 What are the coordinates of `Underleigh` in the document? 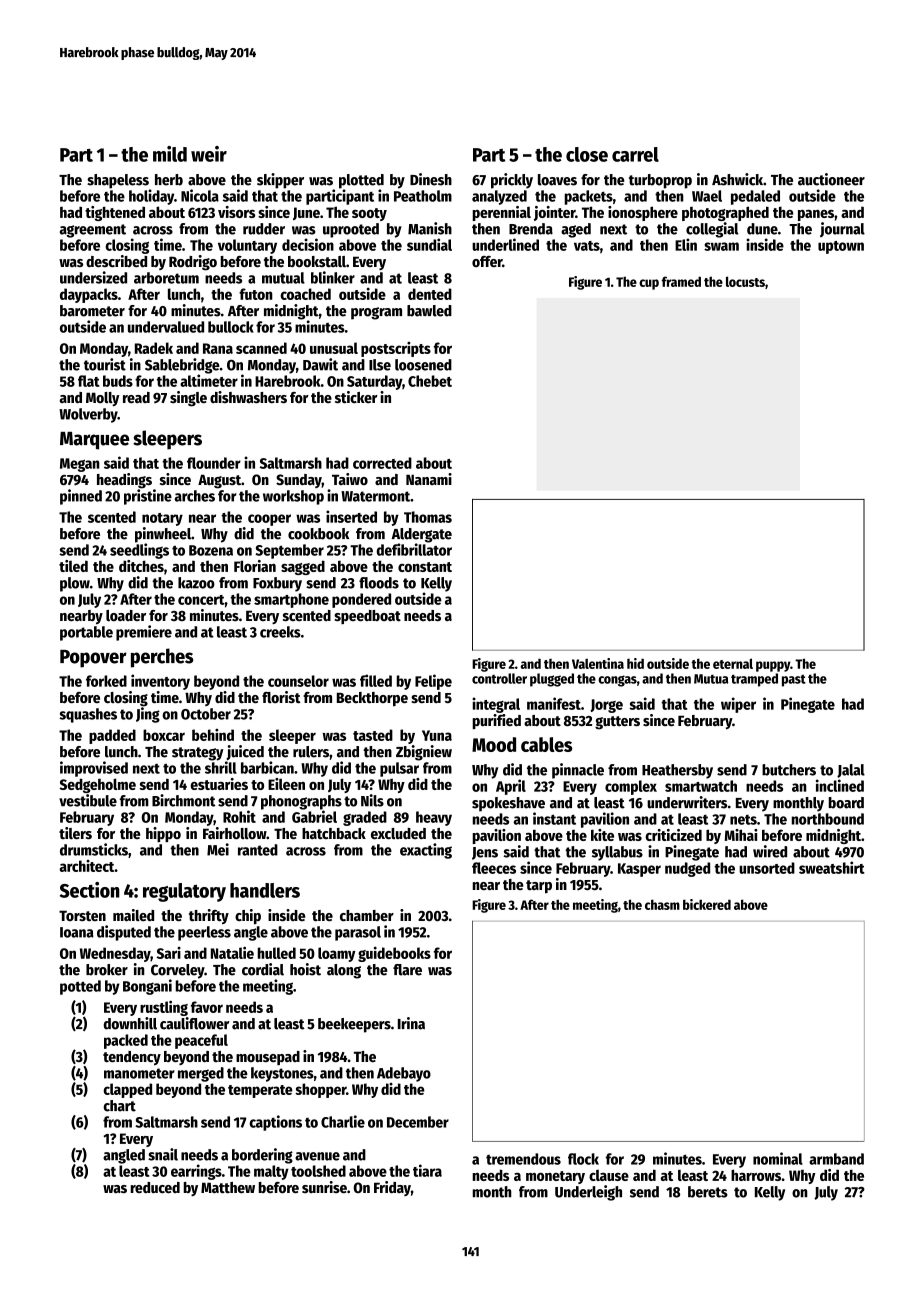 It's located at (588, 1193).
